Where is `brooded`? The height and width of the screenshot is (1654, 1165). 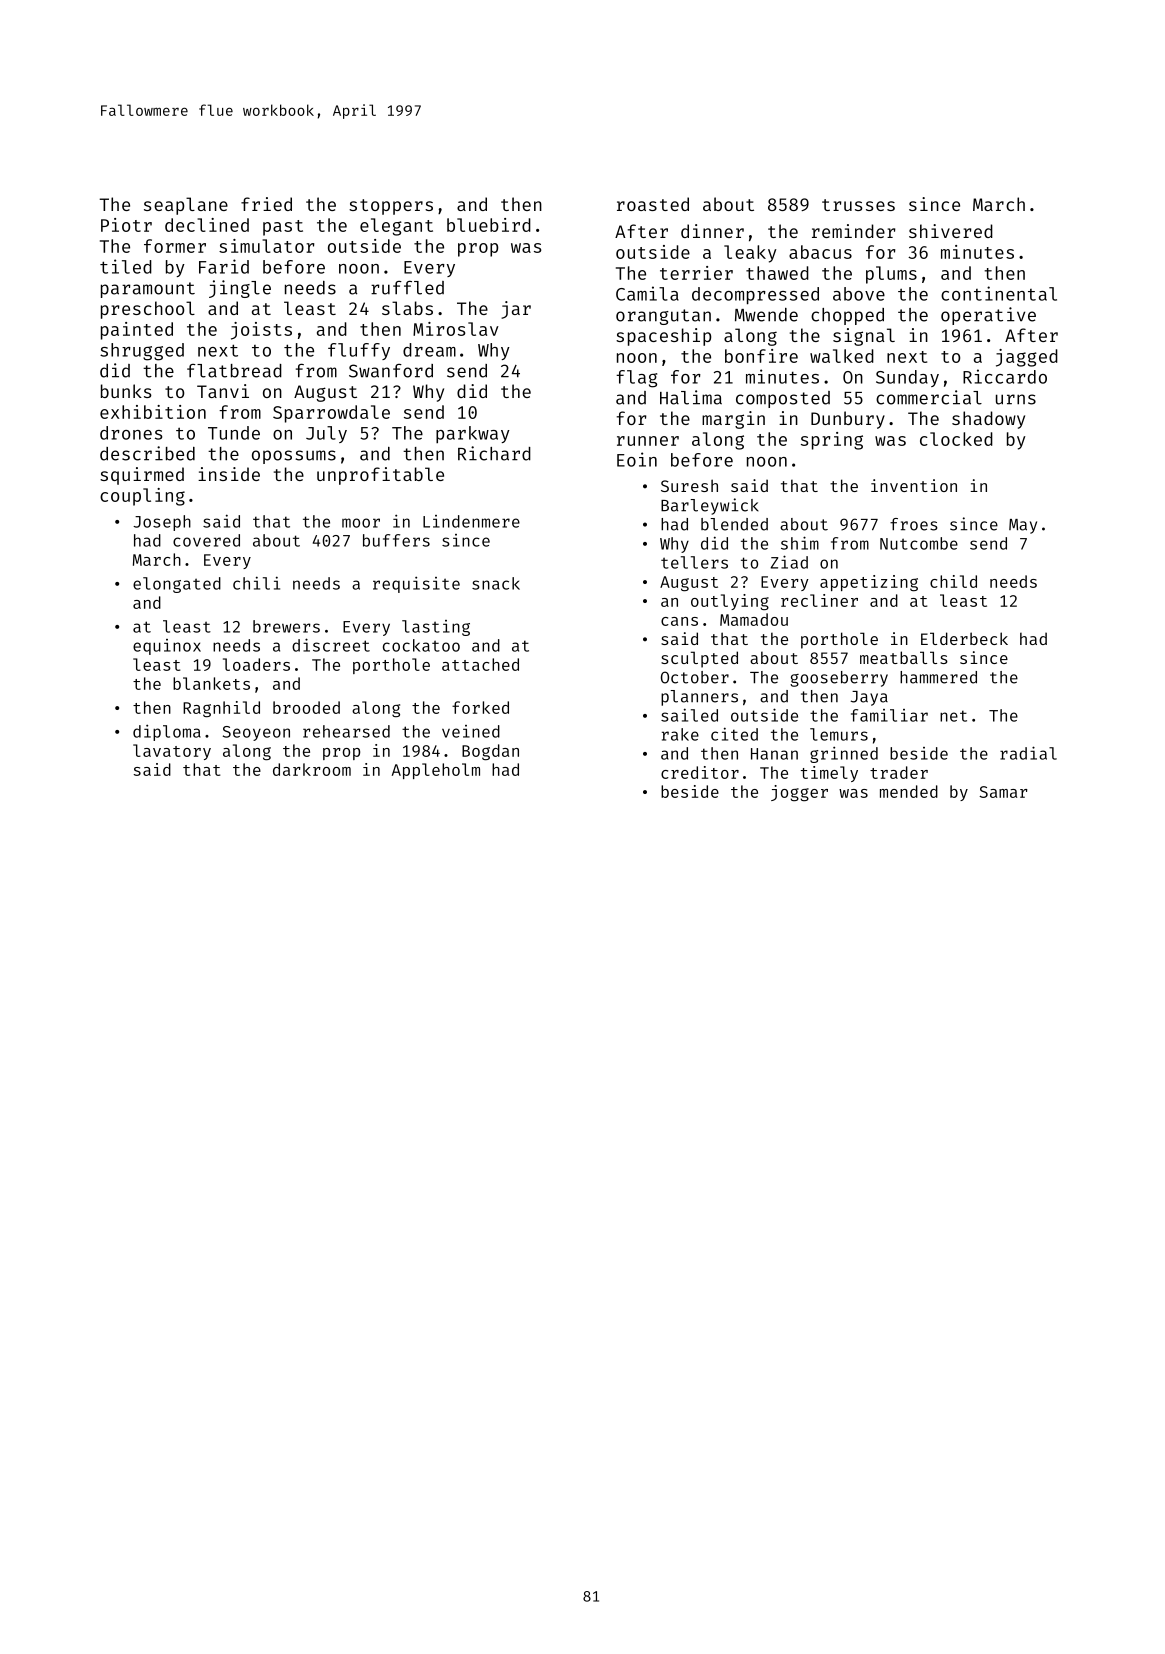 brooded is located at coordinates (306, 707).
